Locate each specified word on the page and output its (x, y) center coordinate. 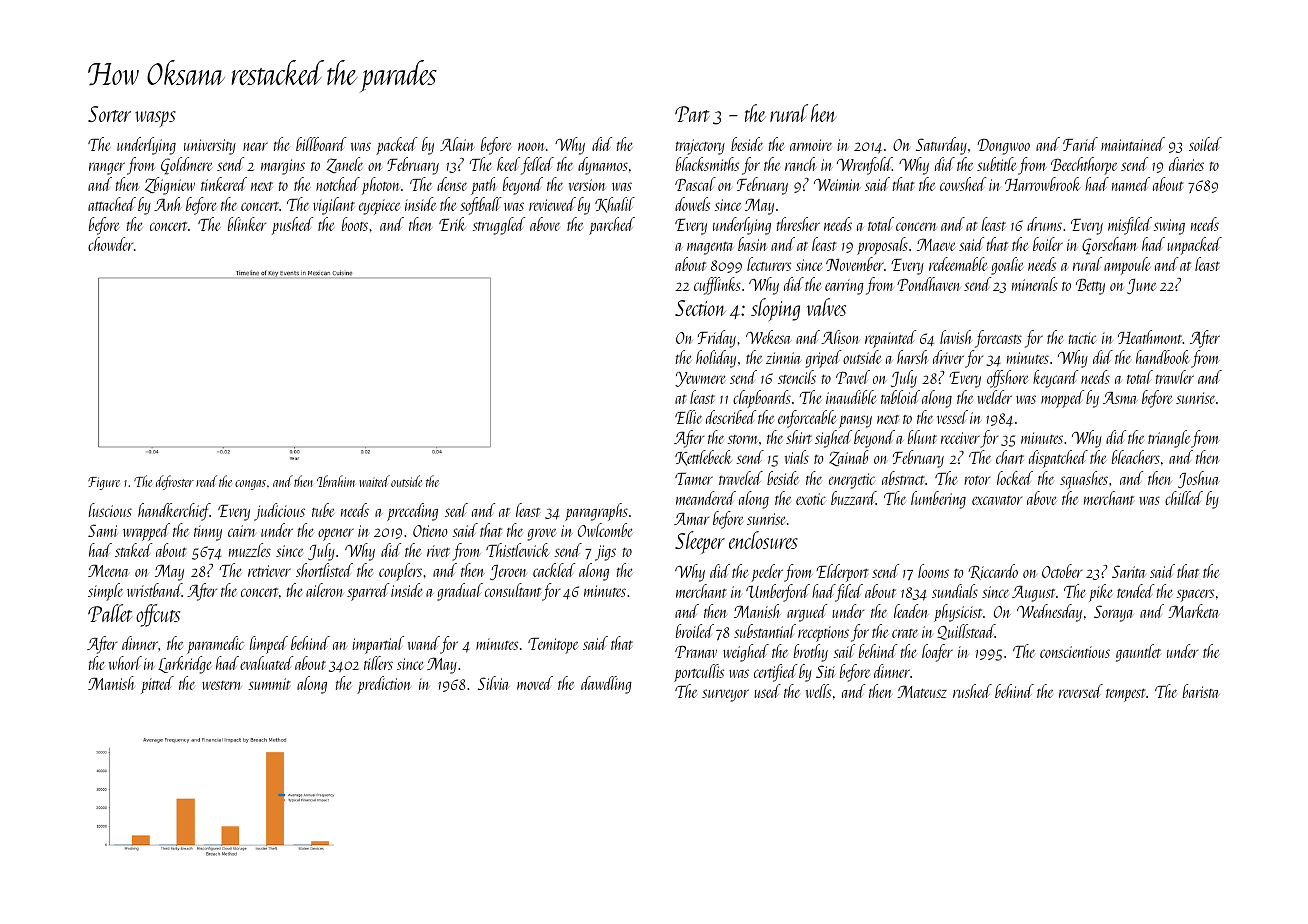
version (587, 185)
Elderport (842, 573)
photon (380, 186)
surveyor (725, 695)
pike (1101, 593)
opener (336, 534)
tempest (1126, 695)
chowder (110, 244)
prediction (384, 685)
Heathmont (1150, 337)
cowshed (963, 184)
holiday (716, 359)
